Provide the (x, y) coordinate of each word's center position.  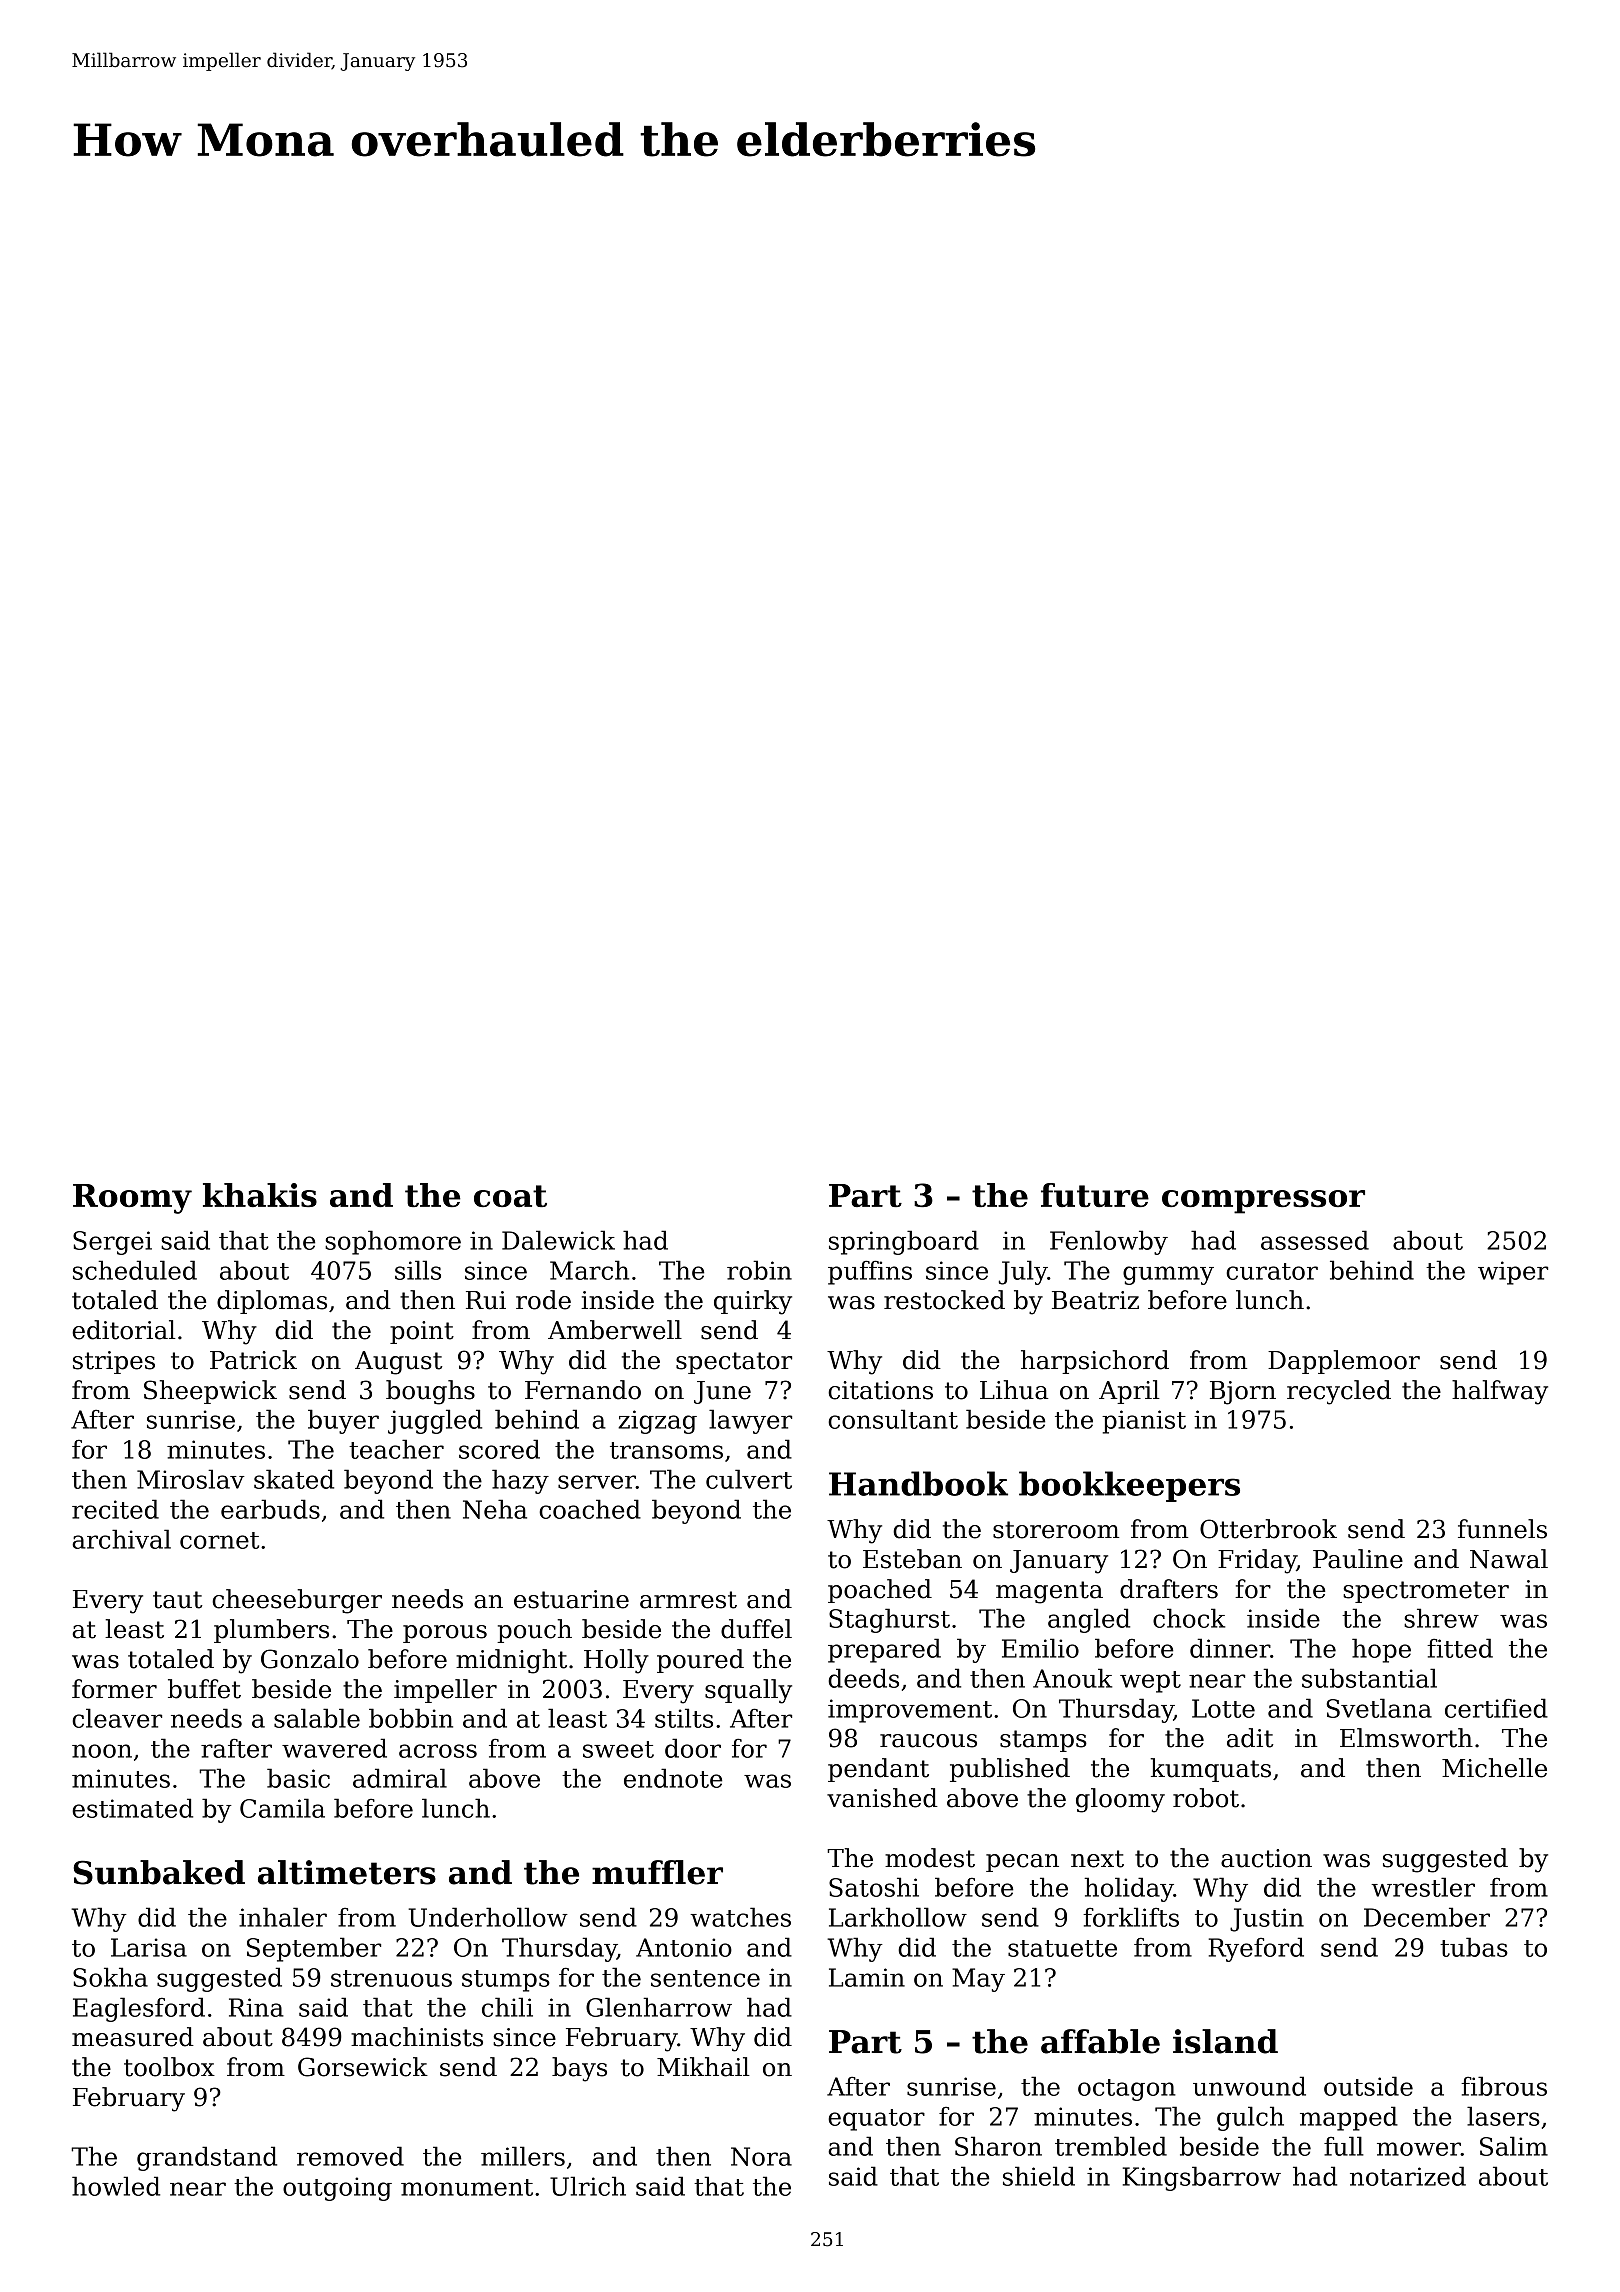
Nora (761, 2156)
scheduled (135, 1270)
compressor (1263, 1202)
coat (510, 1196)
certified (1496, 1708)
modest (930, 1858)
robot (1206, 1798)
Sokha (110, 1977)
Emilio (1040, 1648)
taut (178, 1600)
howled (116, 2186)
